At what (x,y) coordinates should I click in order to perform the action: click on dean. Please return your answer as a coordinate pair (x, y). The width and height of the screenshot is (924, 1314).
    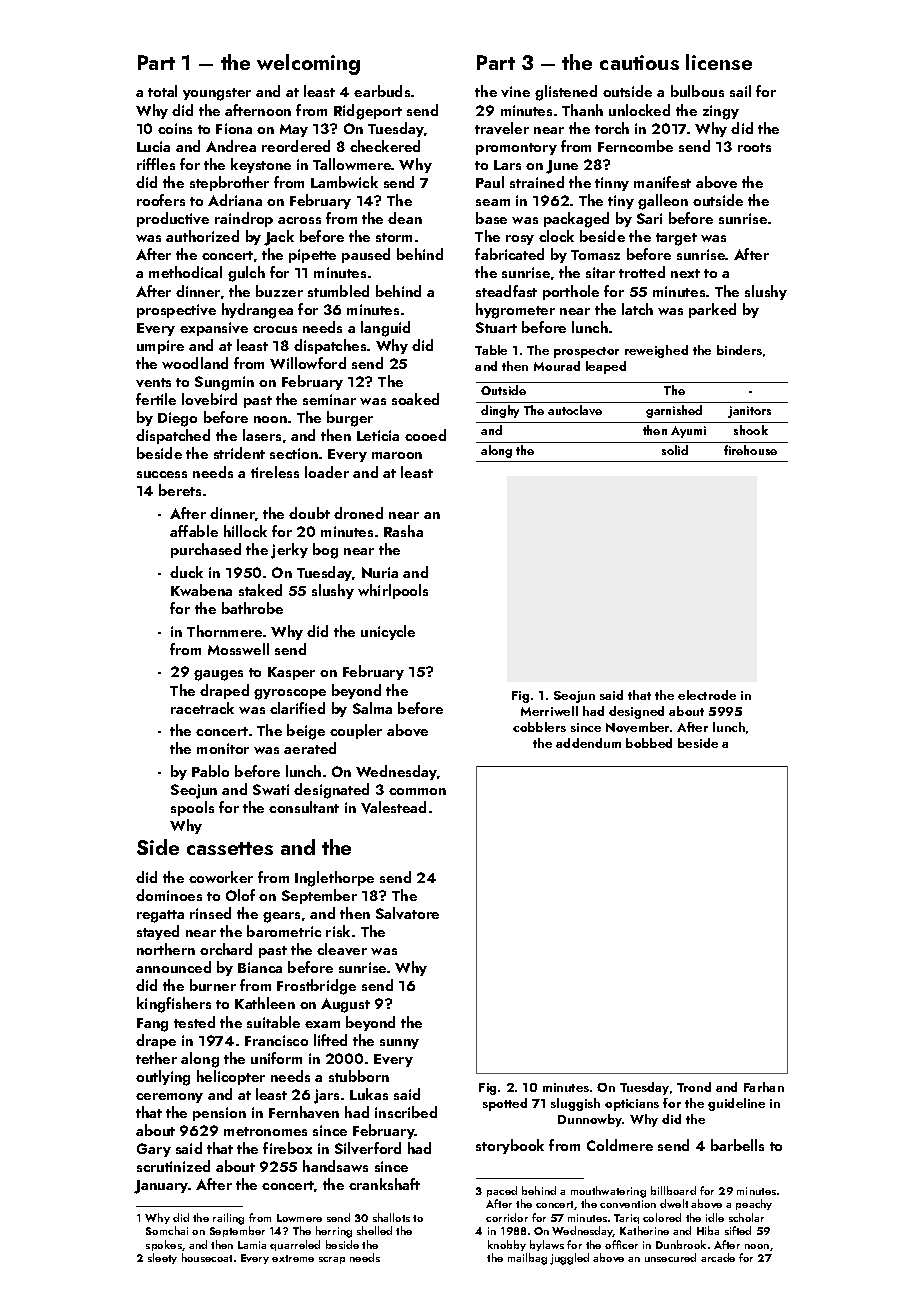
    Looking at the image, I should click on (405, 218).
